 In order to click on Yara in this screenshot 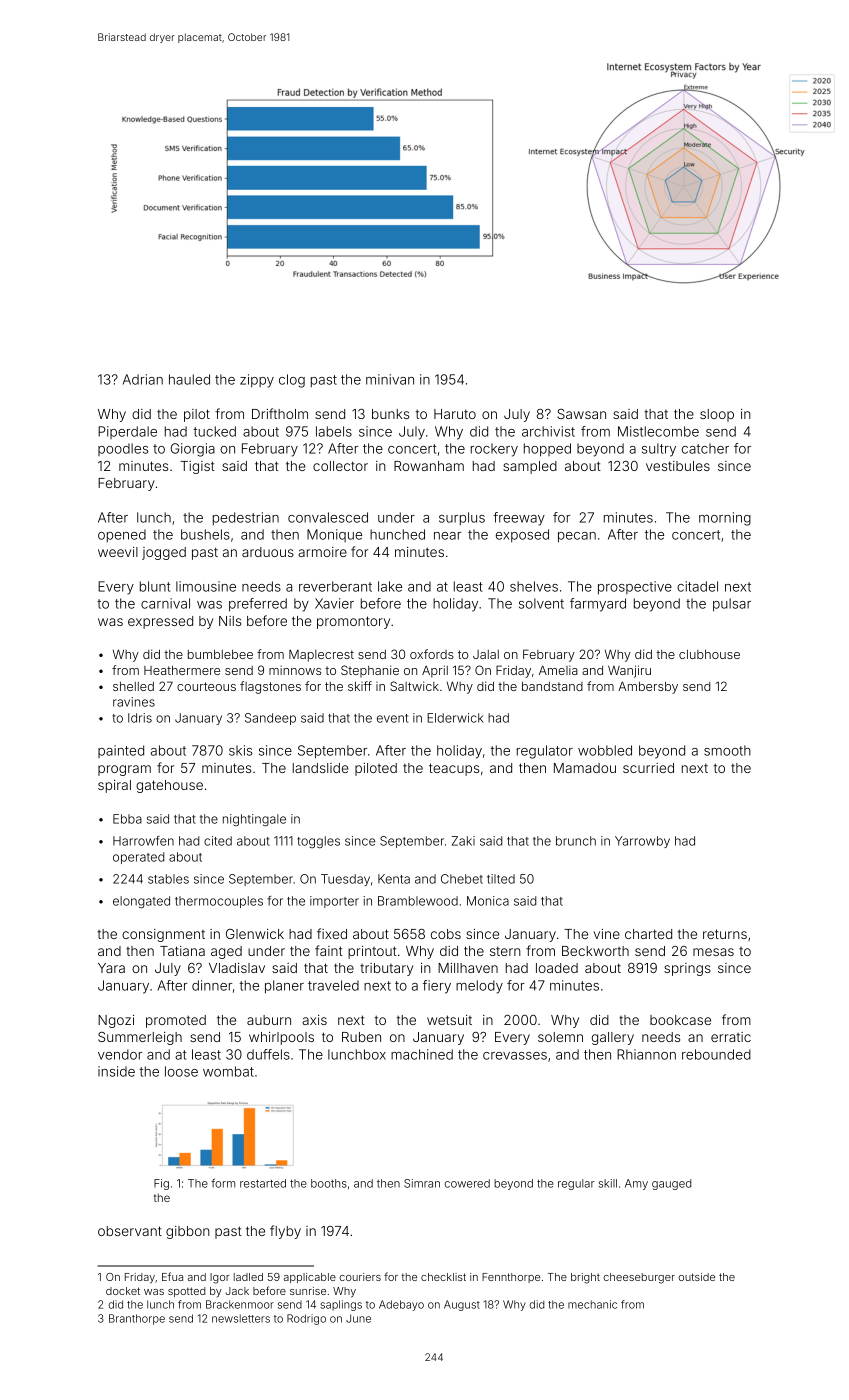, I will do `click(111, 968)`.
